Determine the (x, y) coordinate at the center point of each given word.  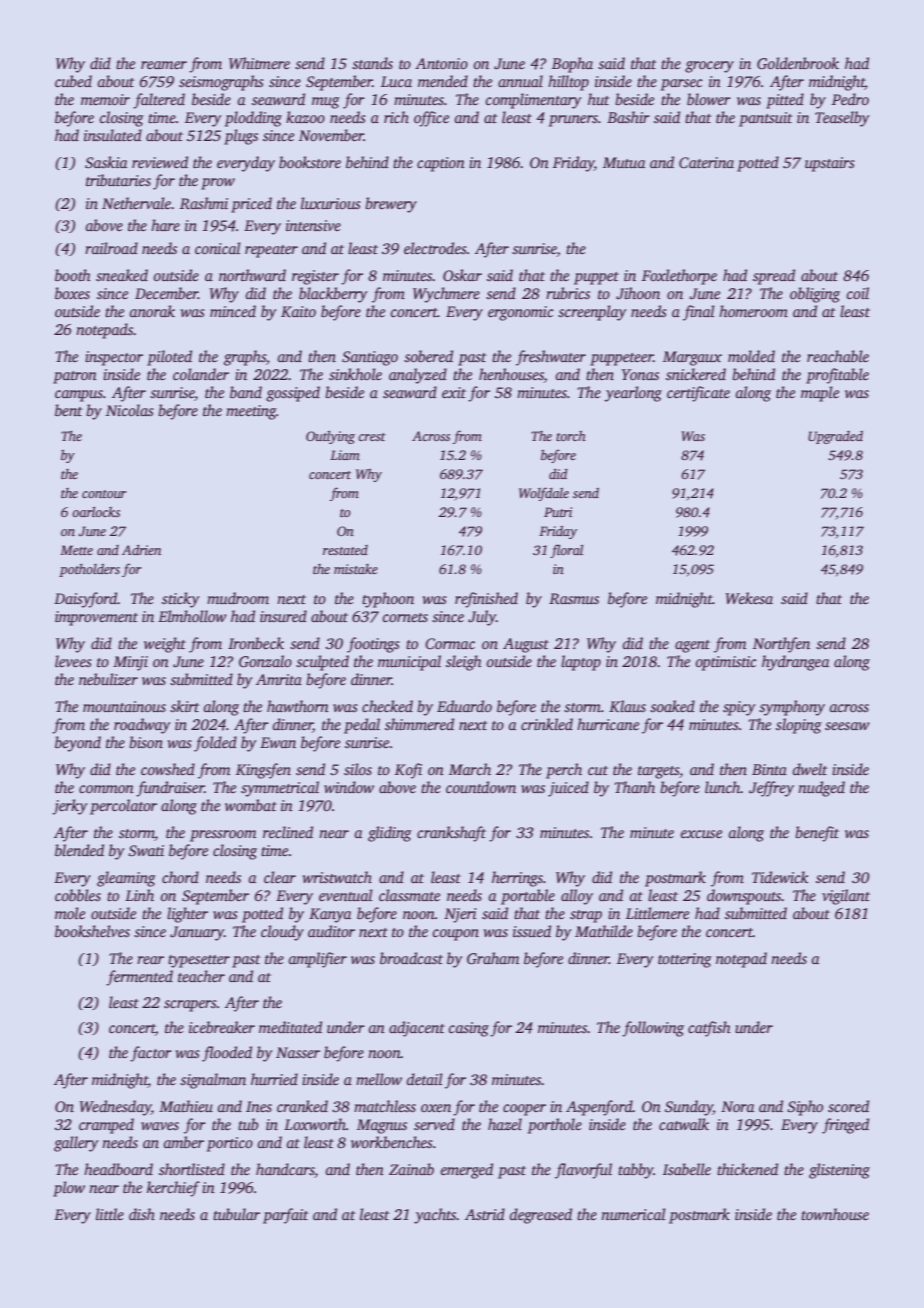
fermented (139, 978)
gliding (390, 834)
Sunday (689, 1108)
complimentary (533, 101)
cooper (524, 1110)
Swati (146, 851)
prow (218, 184)
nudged (821, 789)
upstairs (830, 164)
